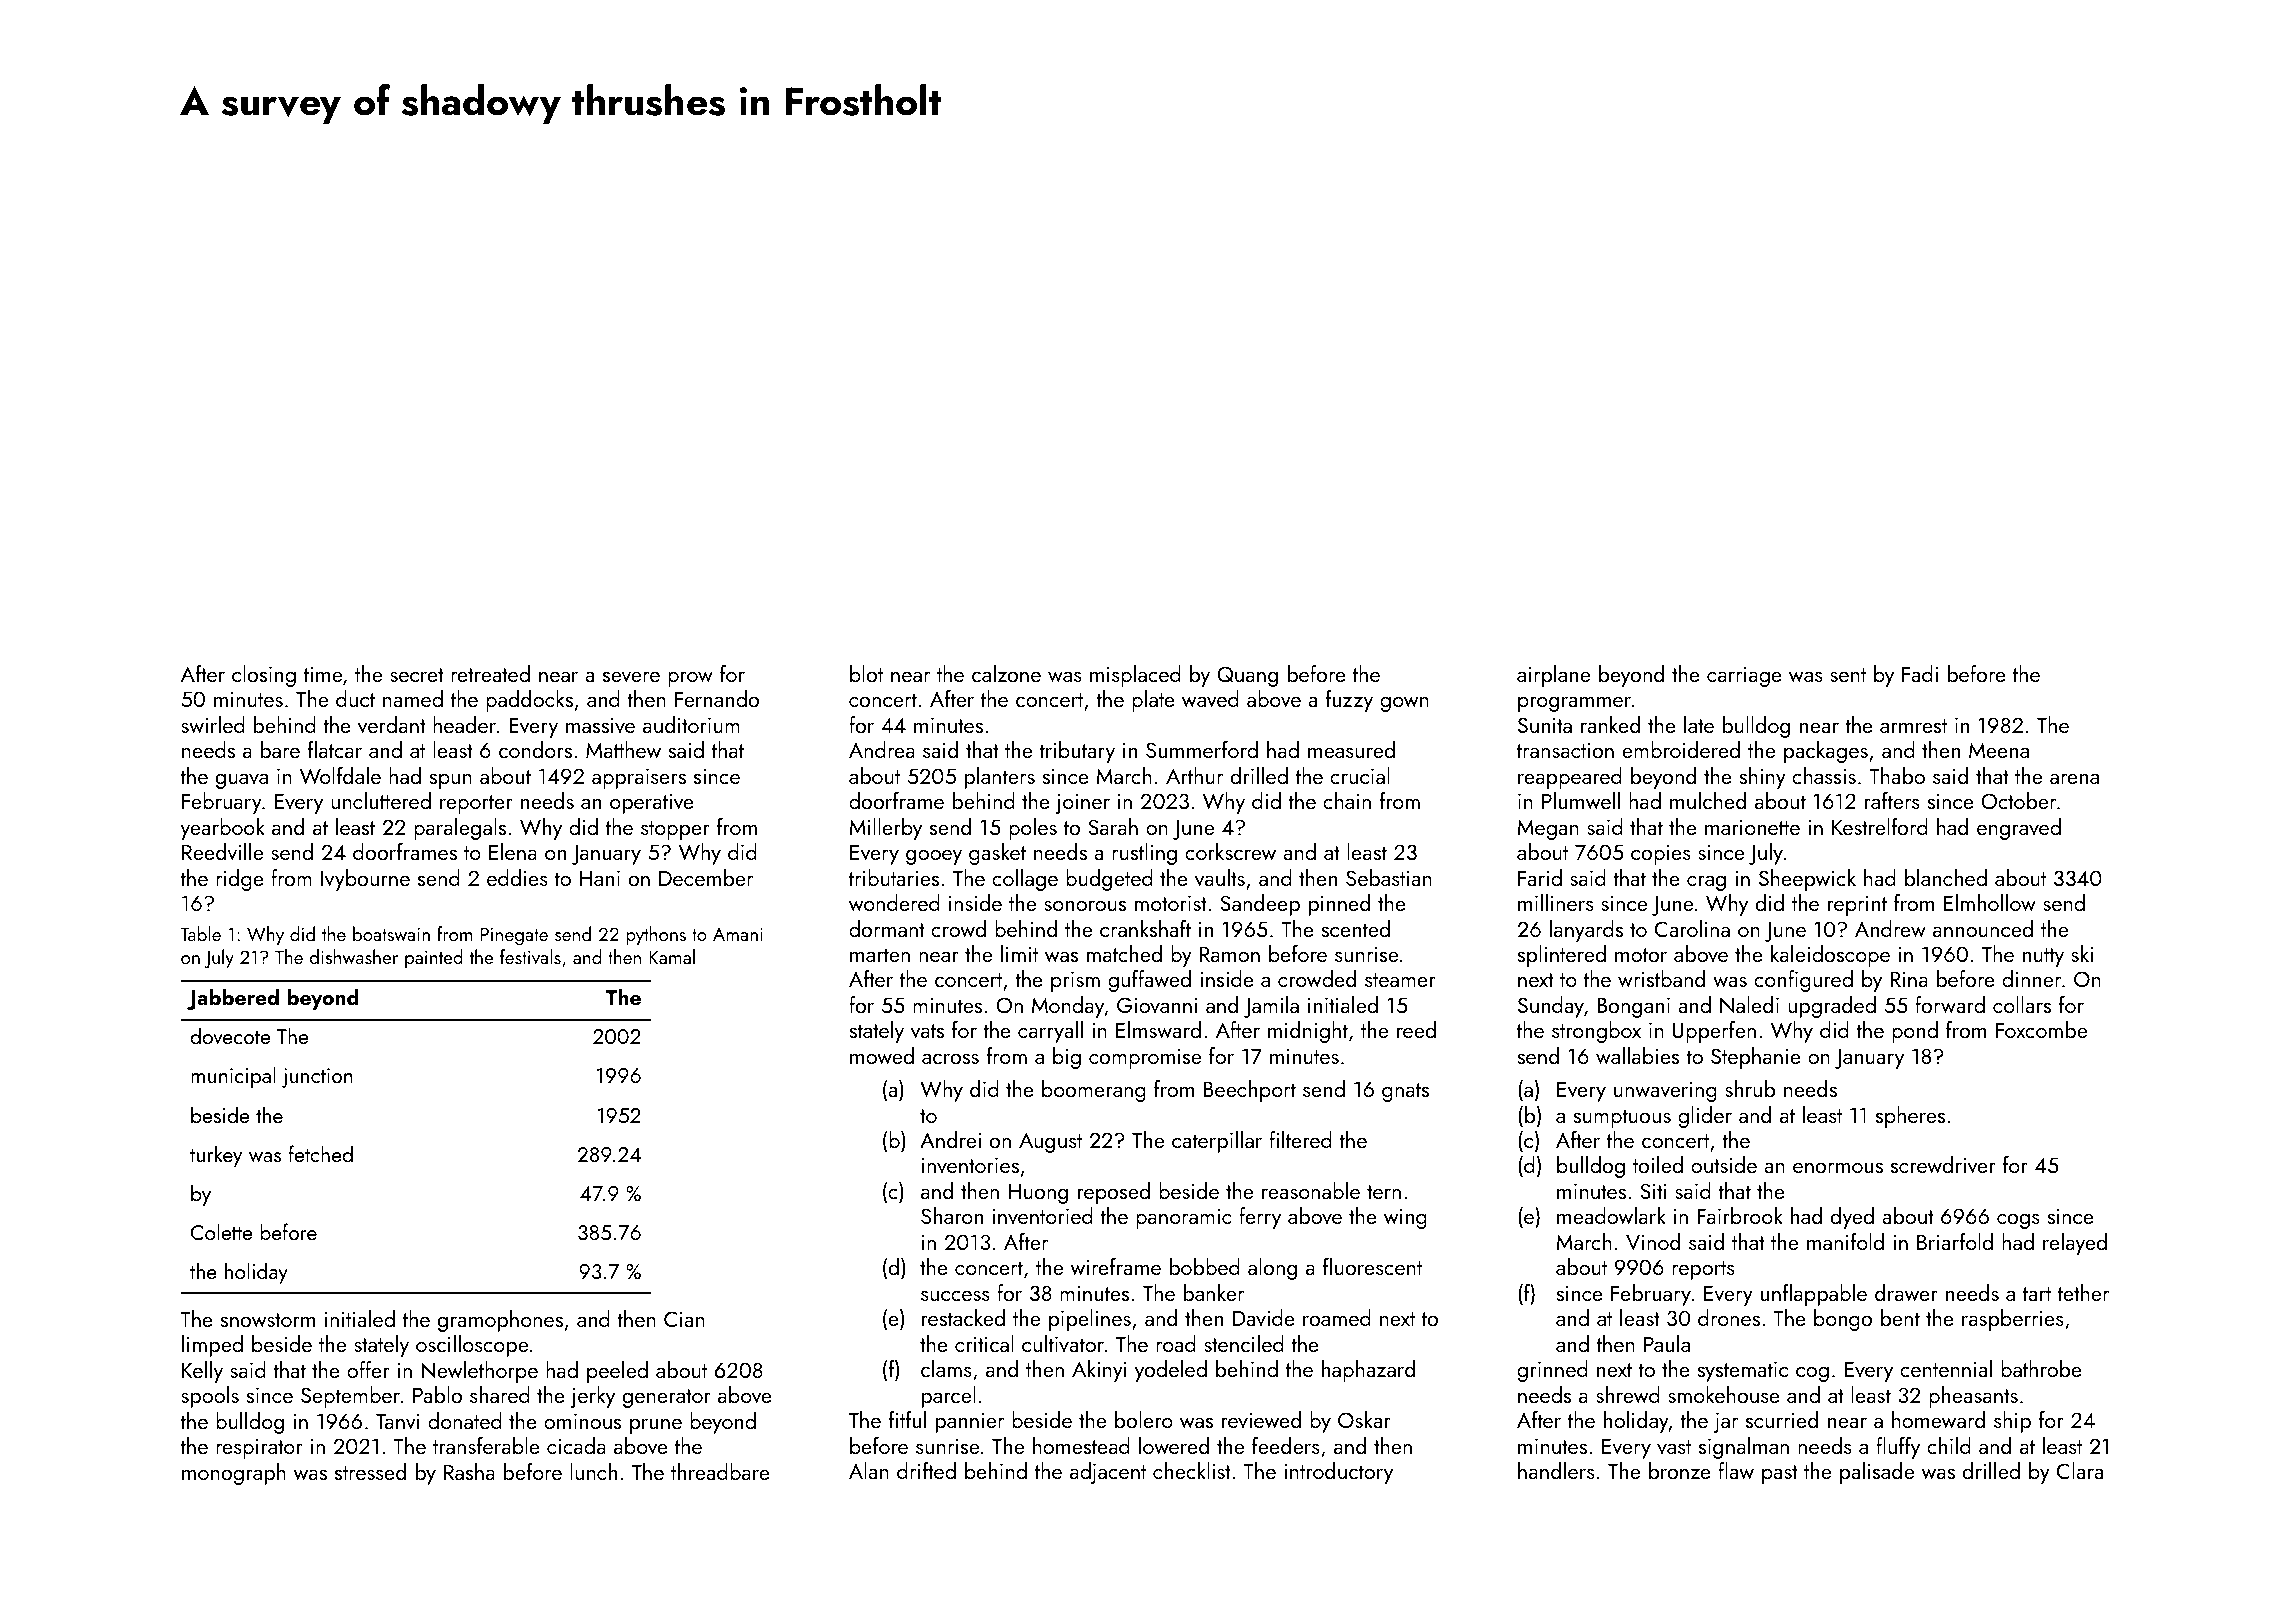 Image resolution: width=2292 pixels, height=1620 pixels. What do you see at coordinates (1384, 1192) in the page?
I see `tern` at bounding box center [1384, 1192].
